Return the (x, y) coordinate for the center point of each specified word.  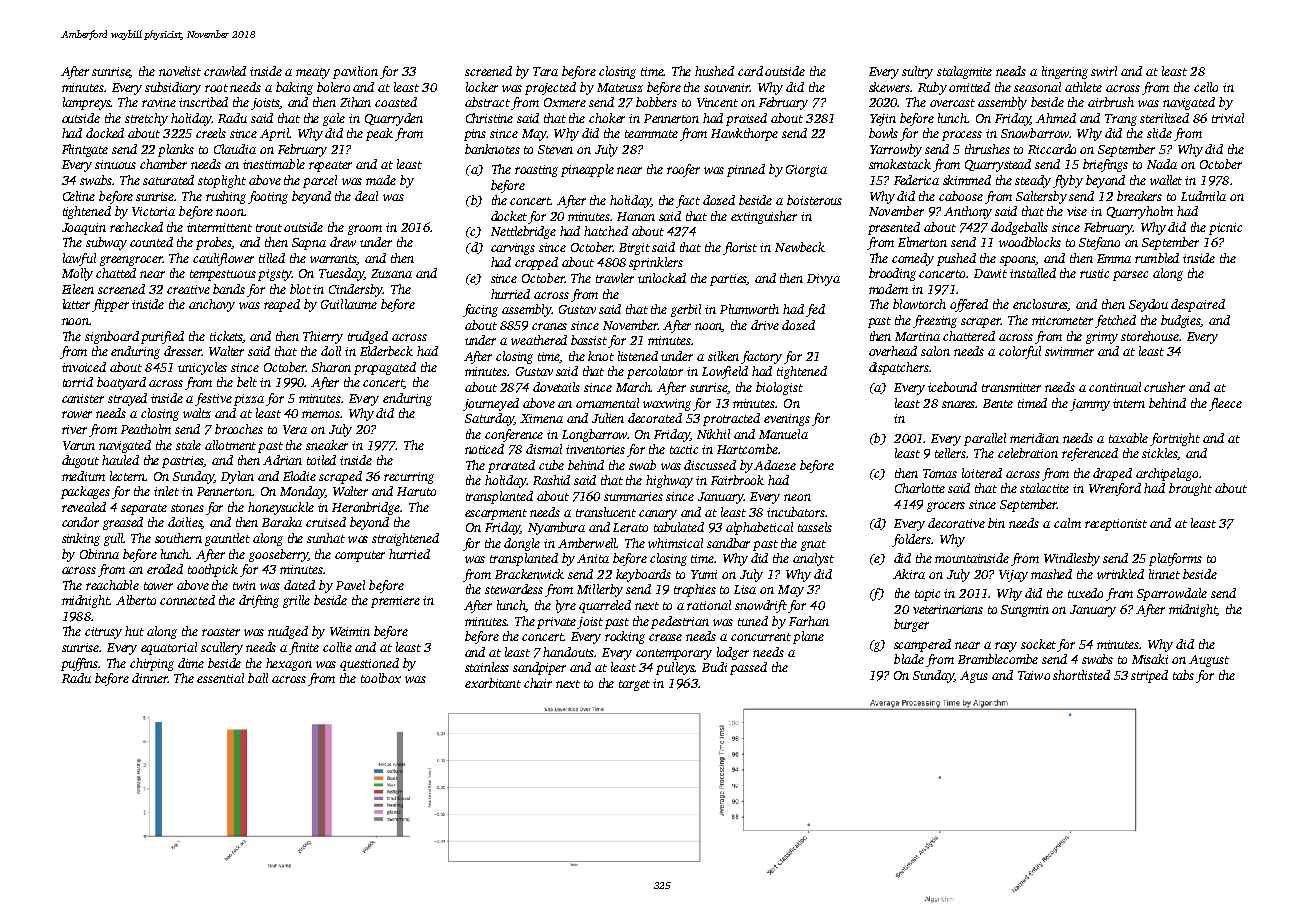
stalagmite (964, 72)
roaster (221, 632)
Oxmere (565, 102)
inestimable (274, 164)
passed (748, 668)
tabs (1183, 675)
